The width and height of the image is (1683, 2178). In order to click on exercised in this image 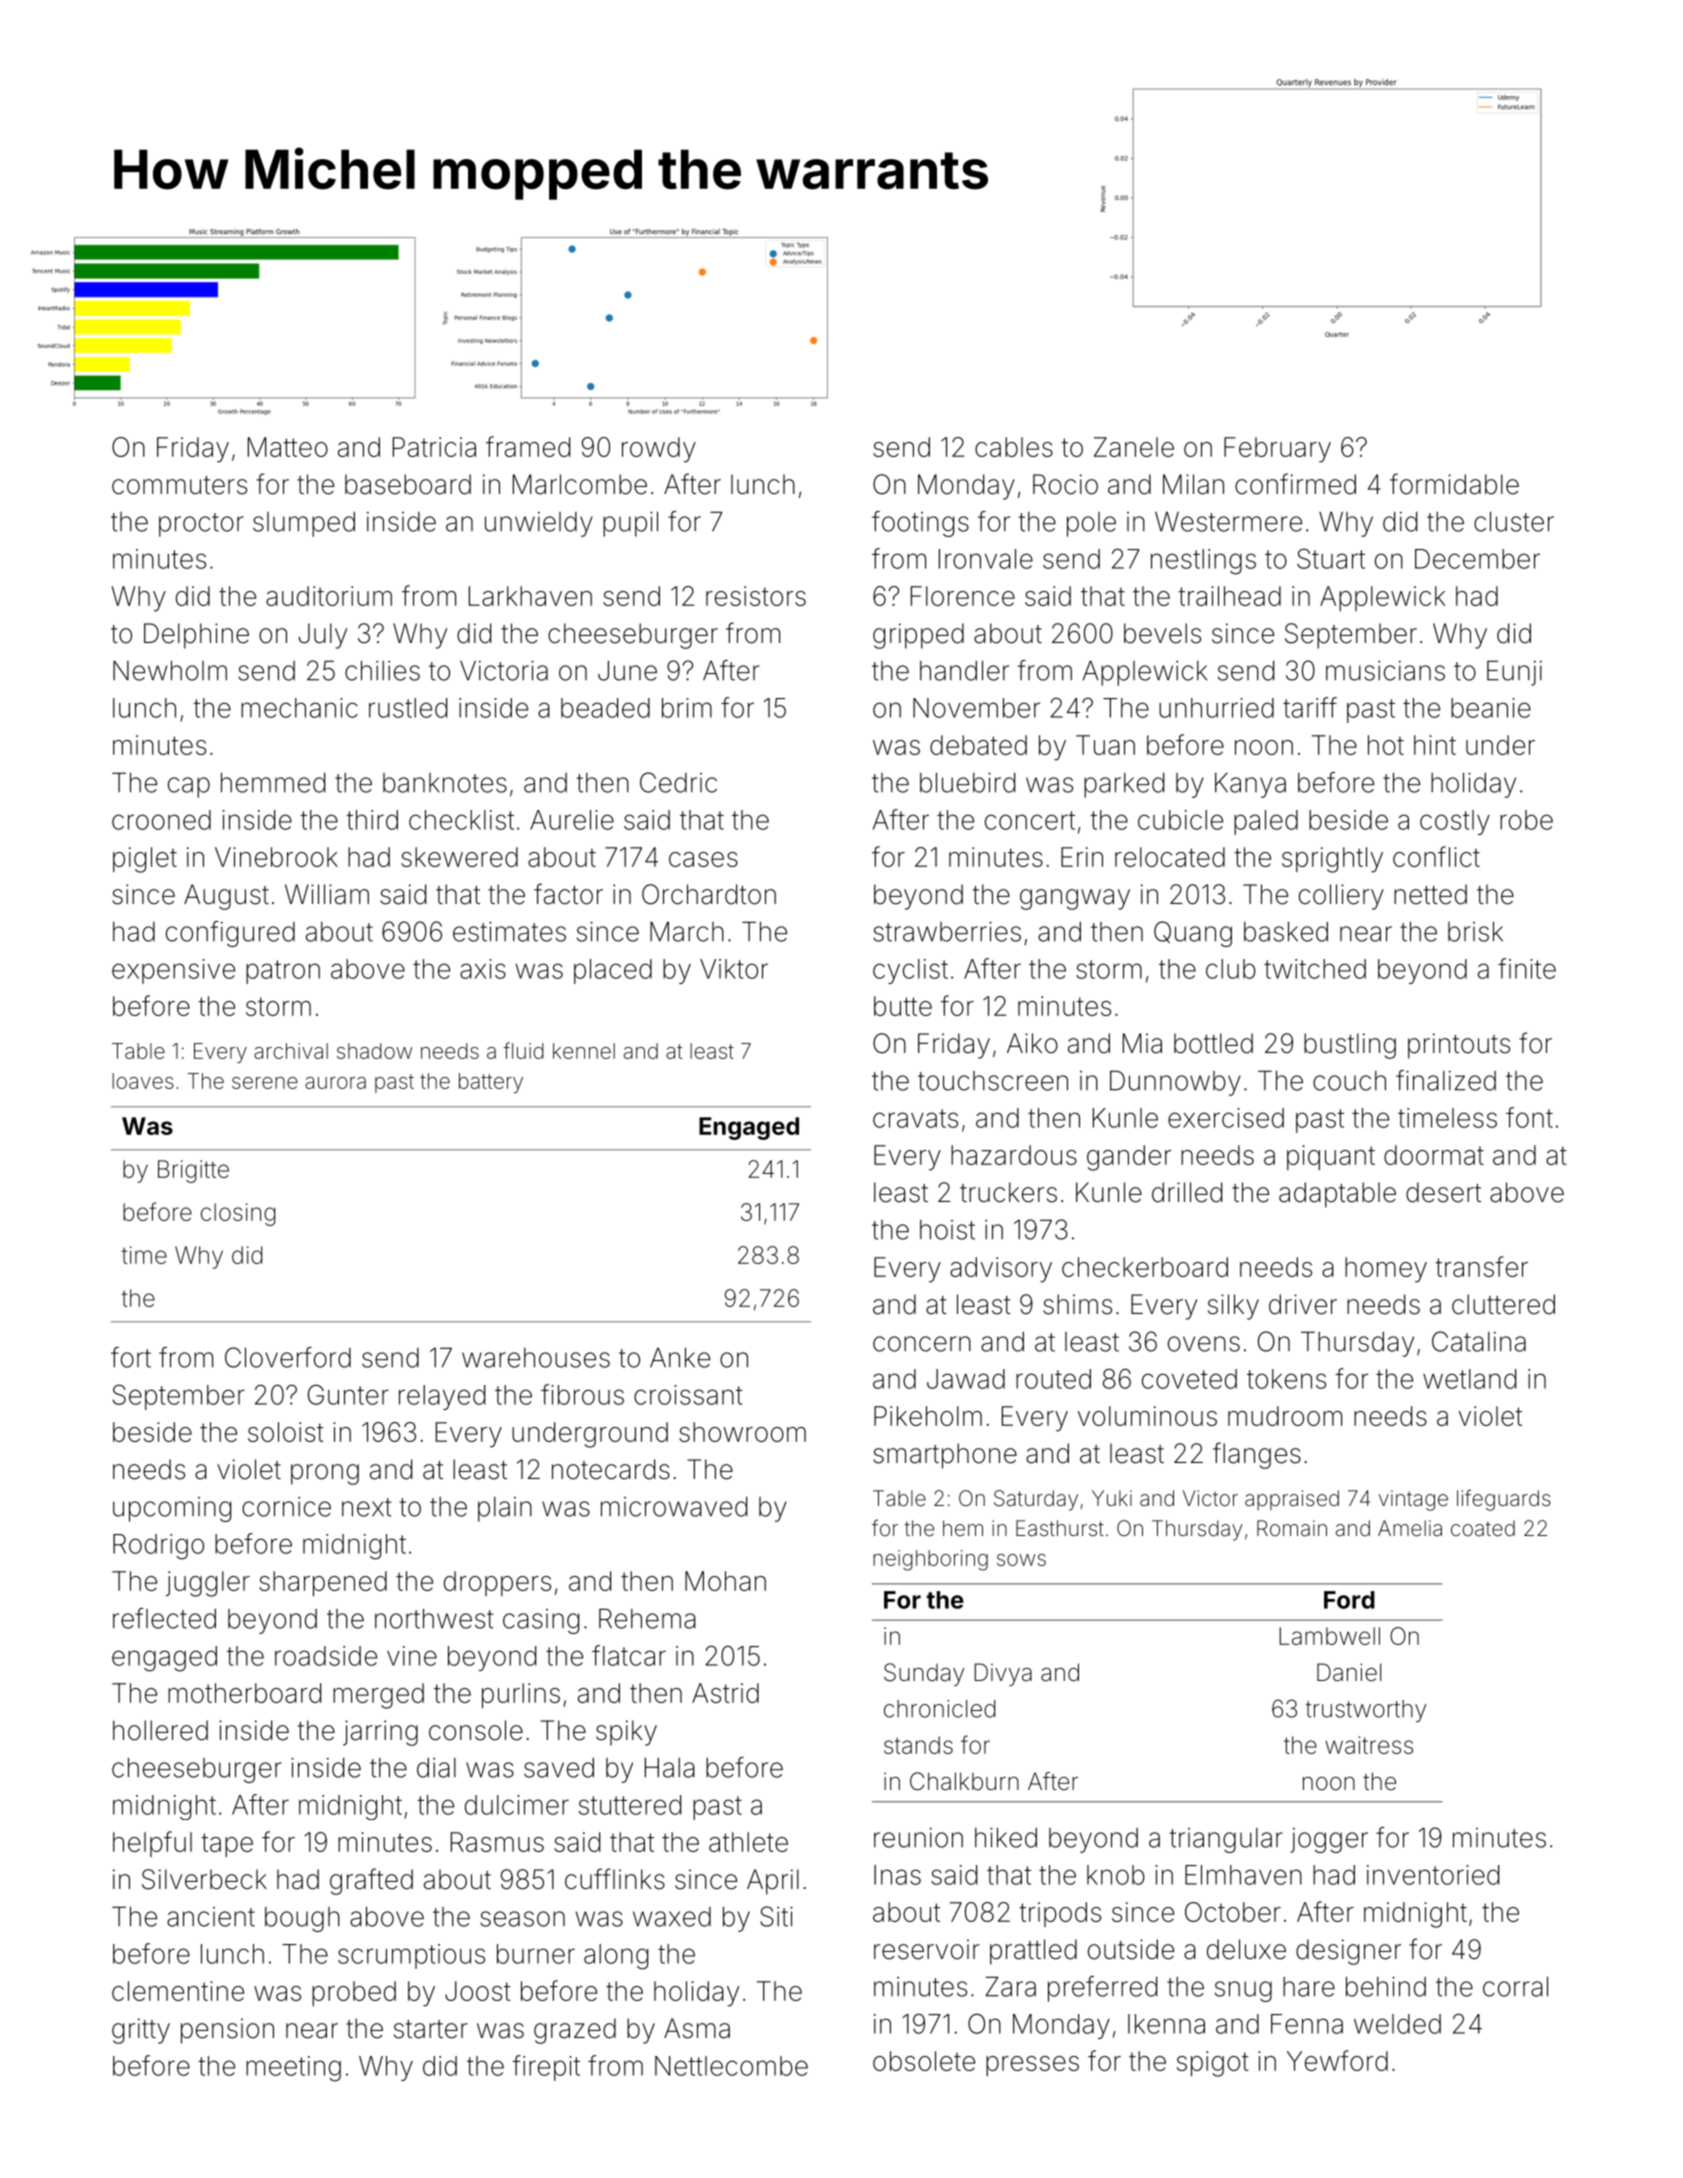, I will do `click(1226, 1118)`.
